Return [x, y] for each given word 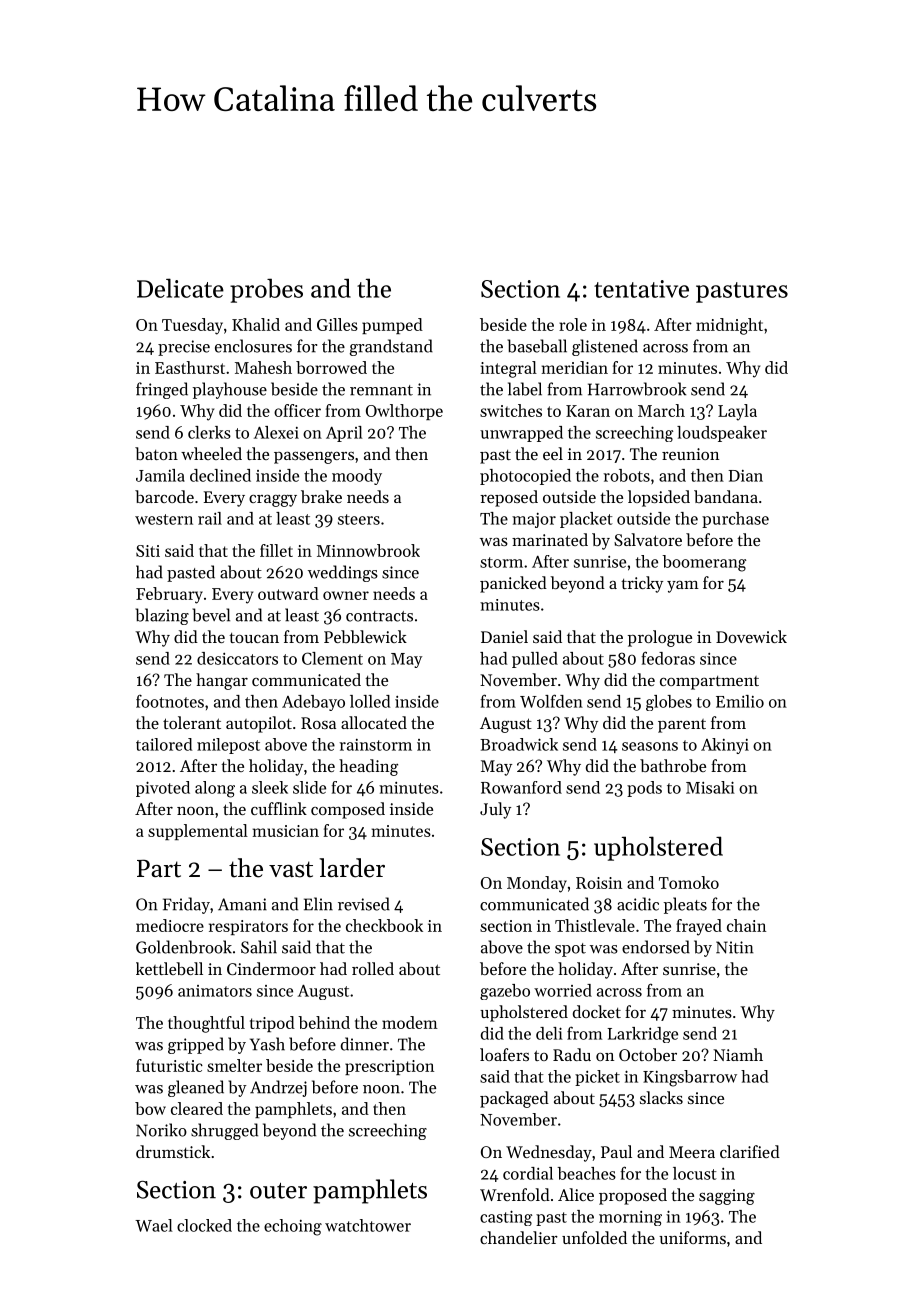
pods [644, 789]
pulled [535, 660]
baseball [537, 346]
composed [348, 810]
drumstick [173, 1151]
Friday [186, 905]
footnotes [170, 701]
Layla [737, 412]
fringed [162, 390]
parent [682, 726]
